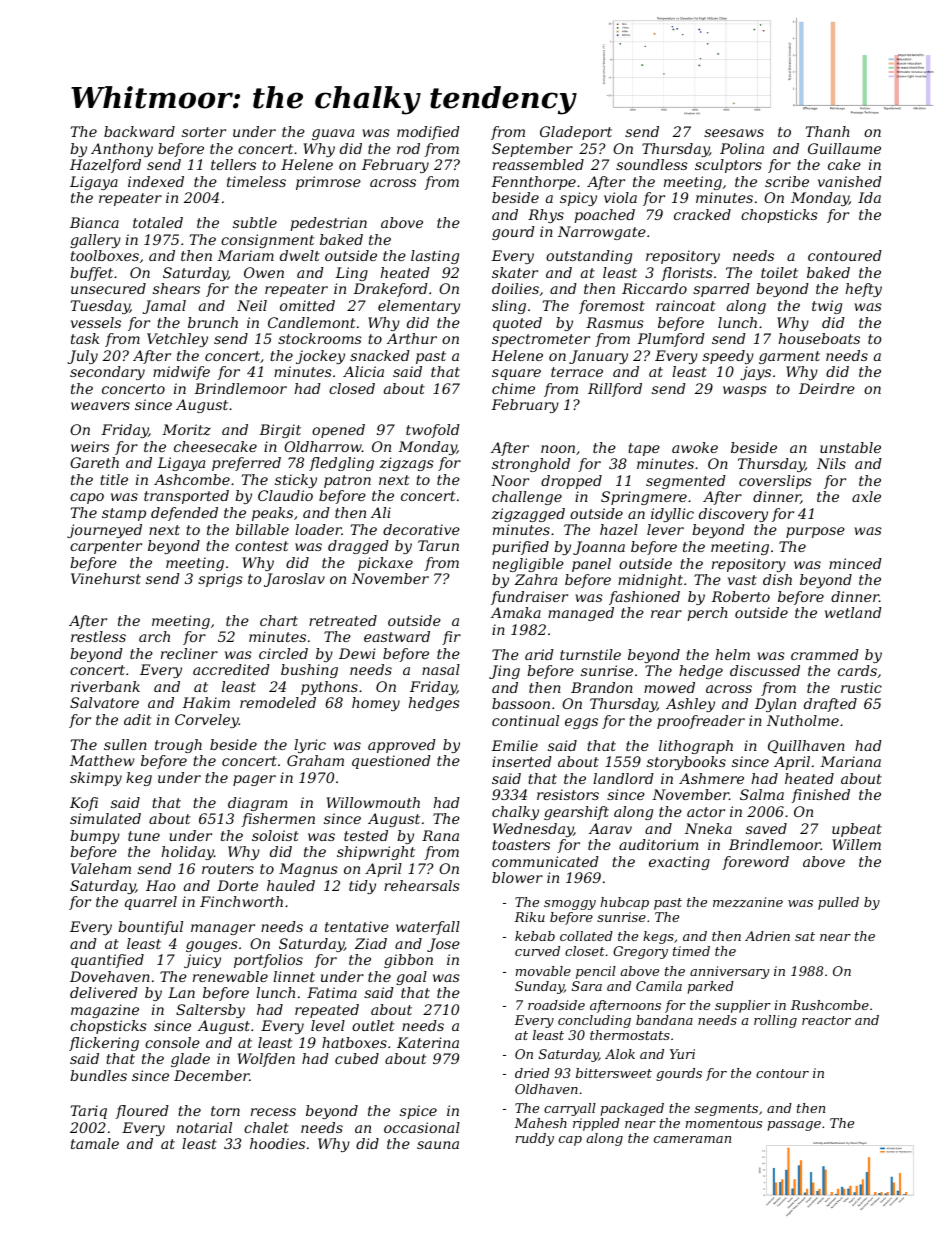 This page has height=1233, width=952. I want to click on Joanna, so click(599, 548).
